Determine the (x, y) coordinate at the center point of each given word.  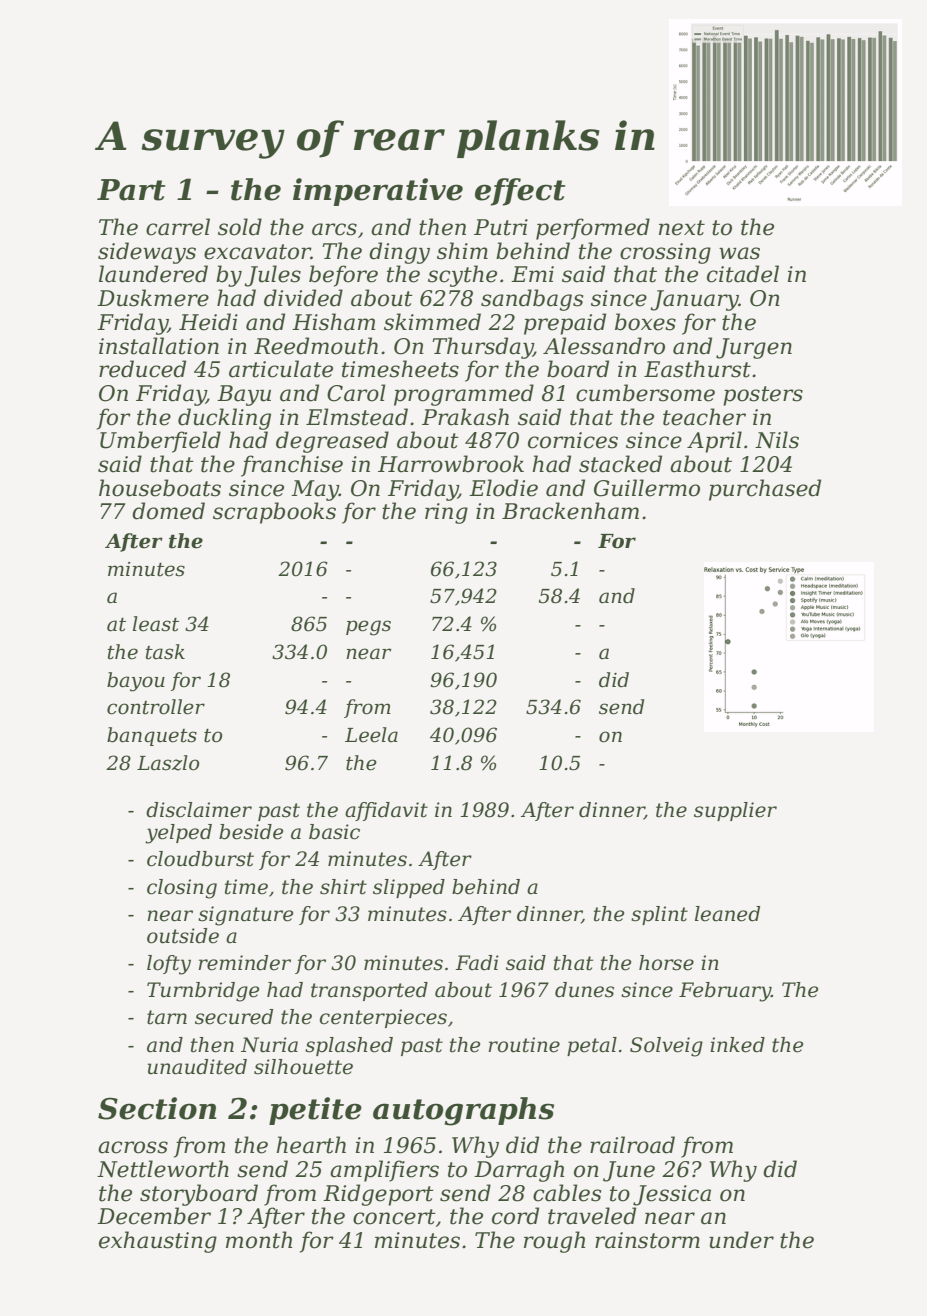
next (682, 228)
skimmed (432, 322)
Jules (272, 276)
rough (554, 1242)
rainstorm (647, 1240)
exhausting (158, 1242)
